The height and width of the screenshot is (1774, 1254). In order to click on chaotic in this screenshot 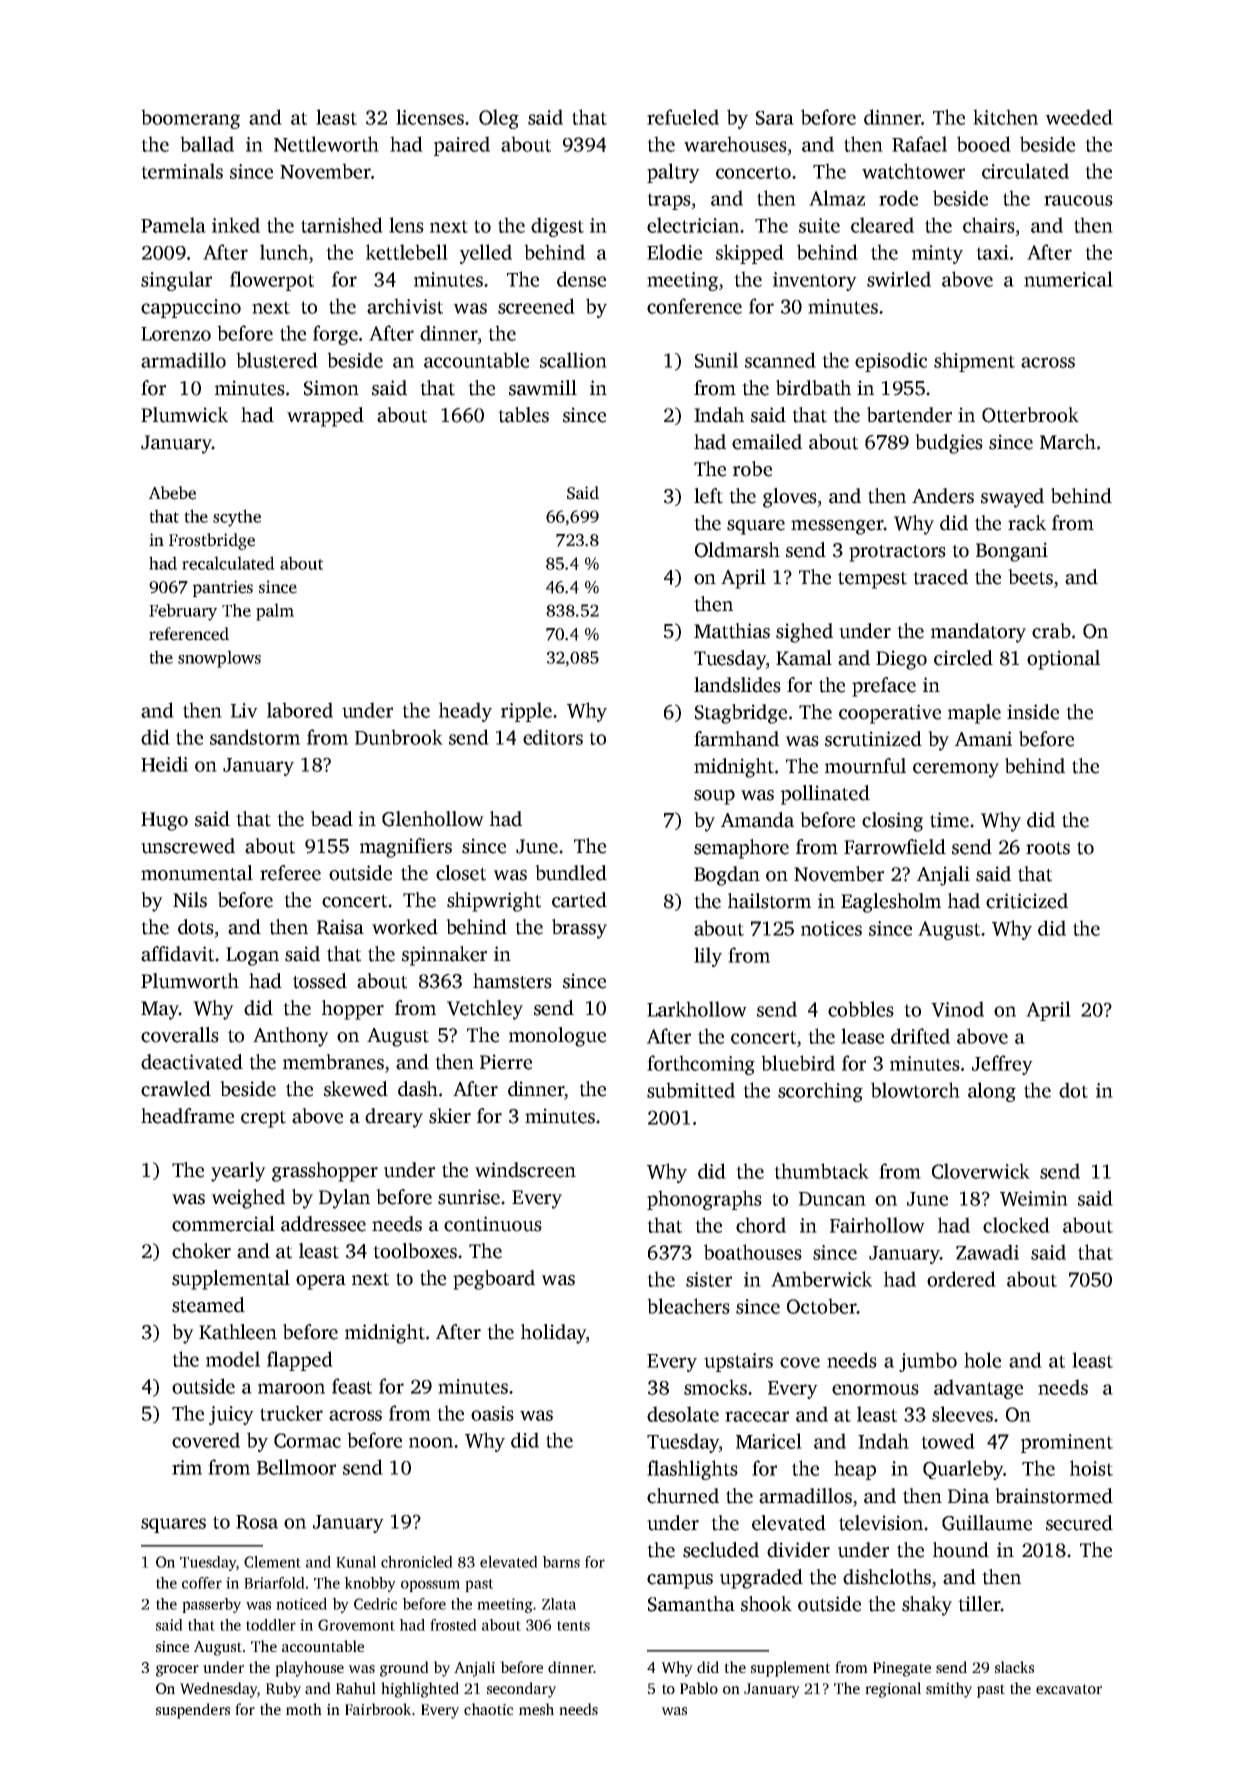, I will do `click(488, 1709)`.
